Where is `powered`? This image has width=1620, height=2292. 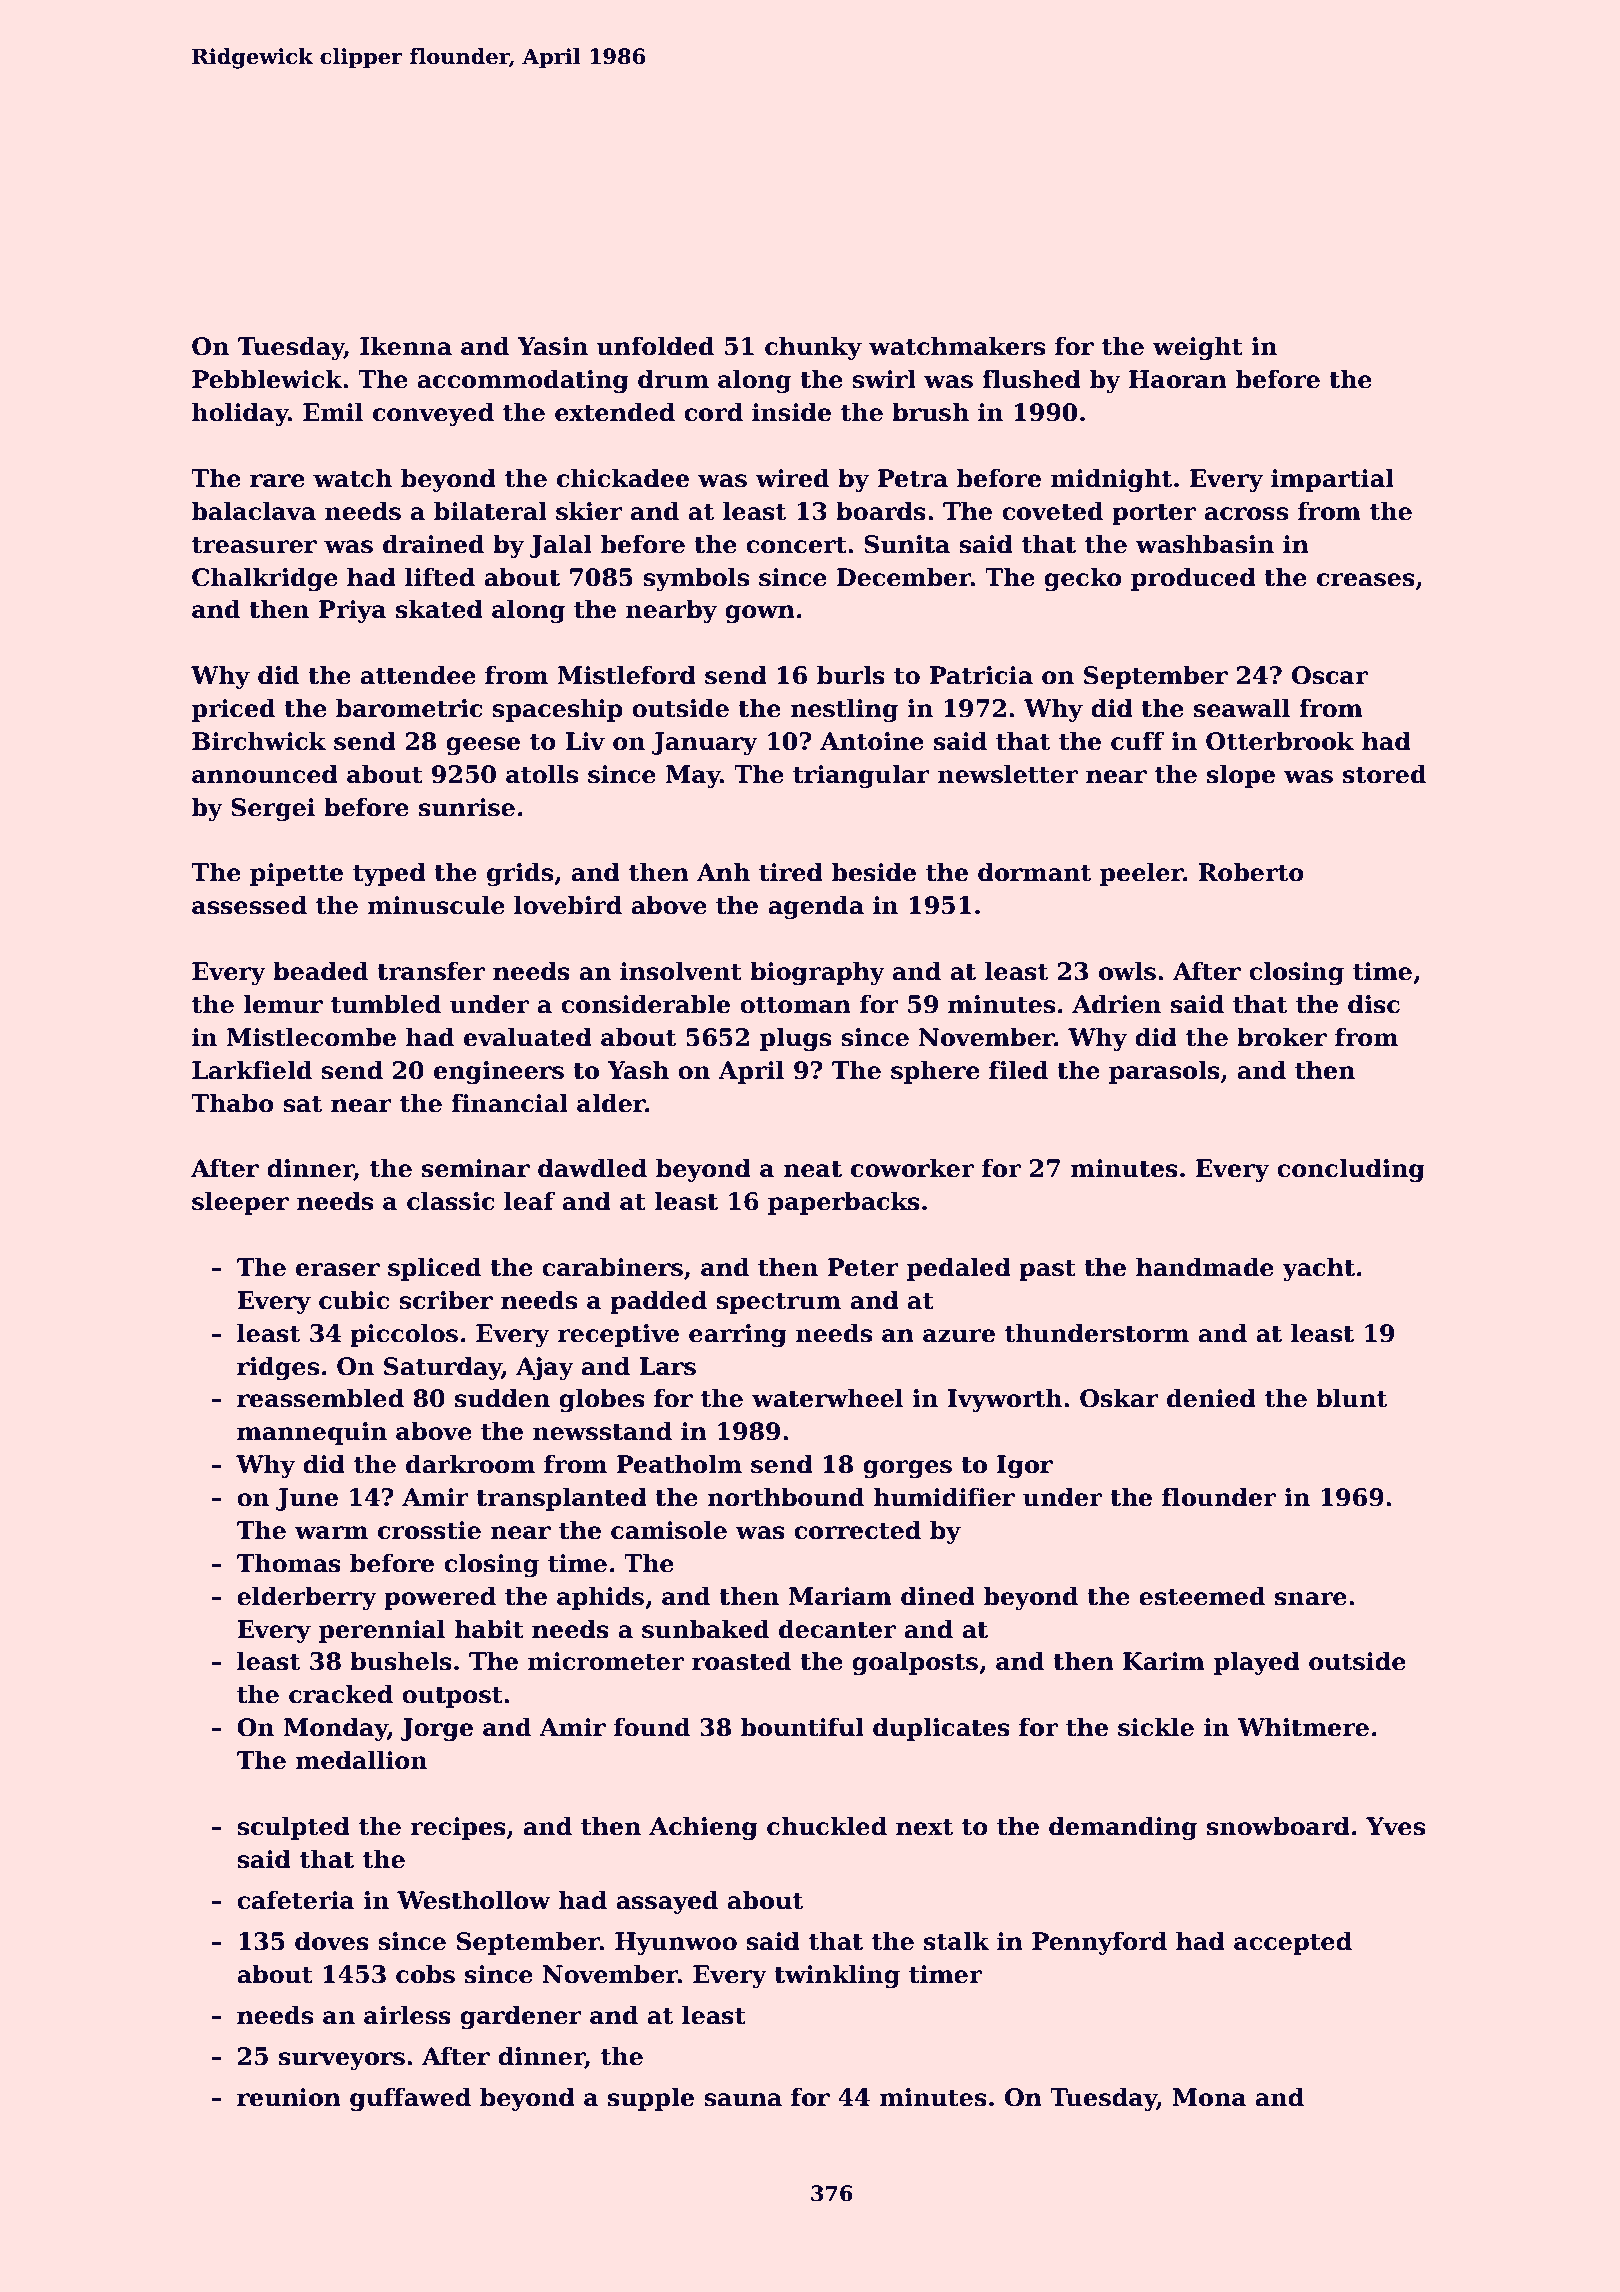
powered is located at coordinates (440, 1598).
